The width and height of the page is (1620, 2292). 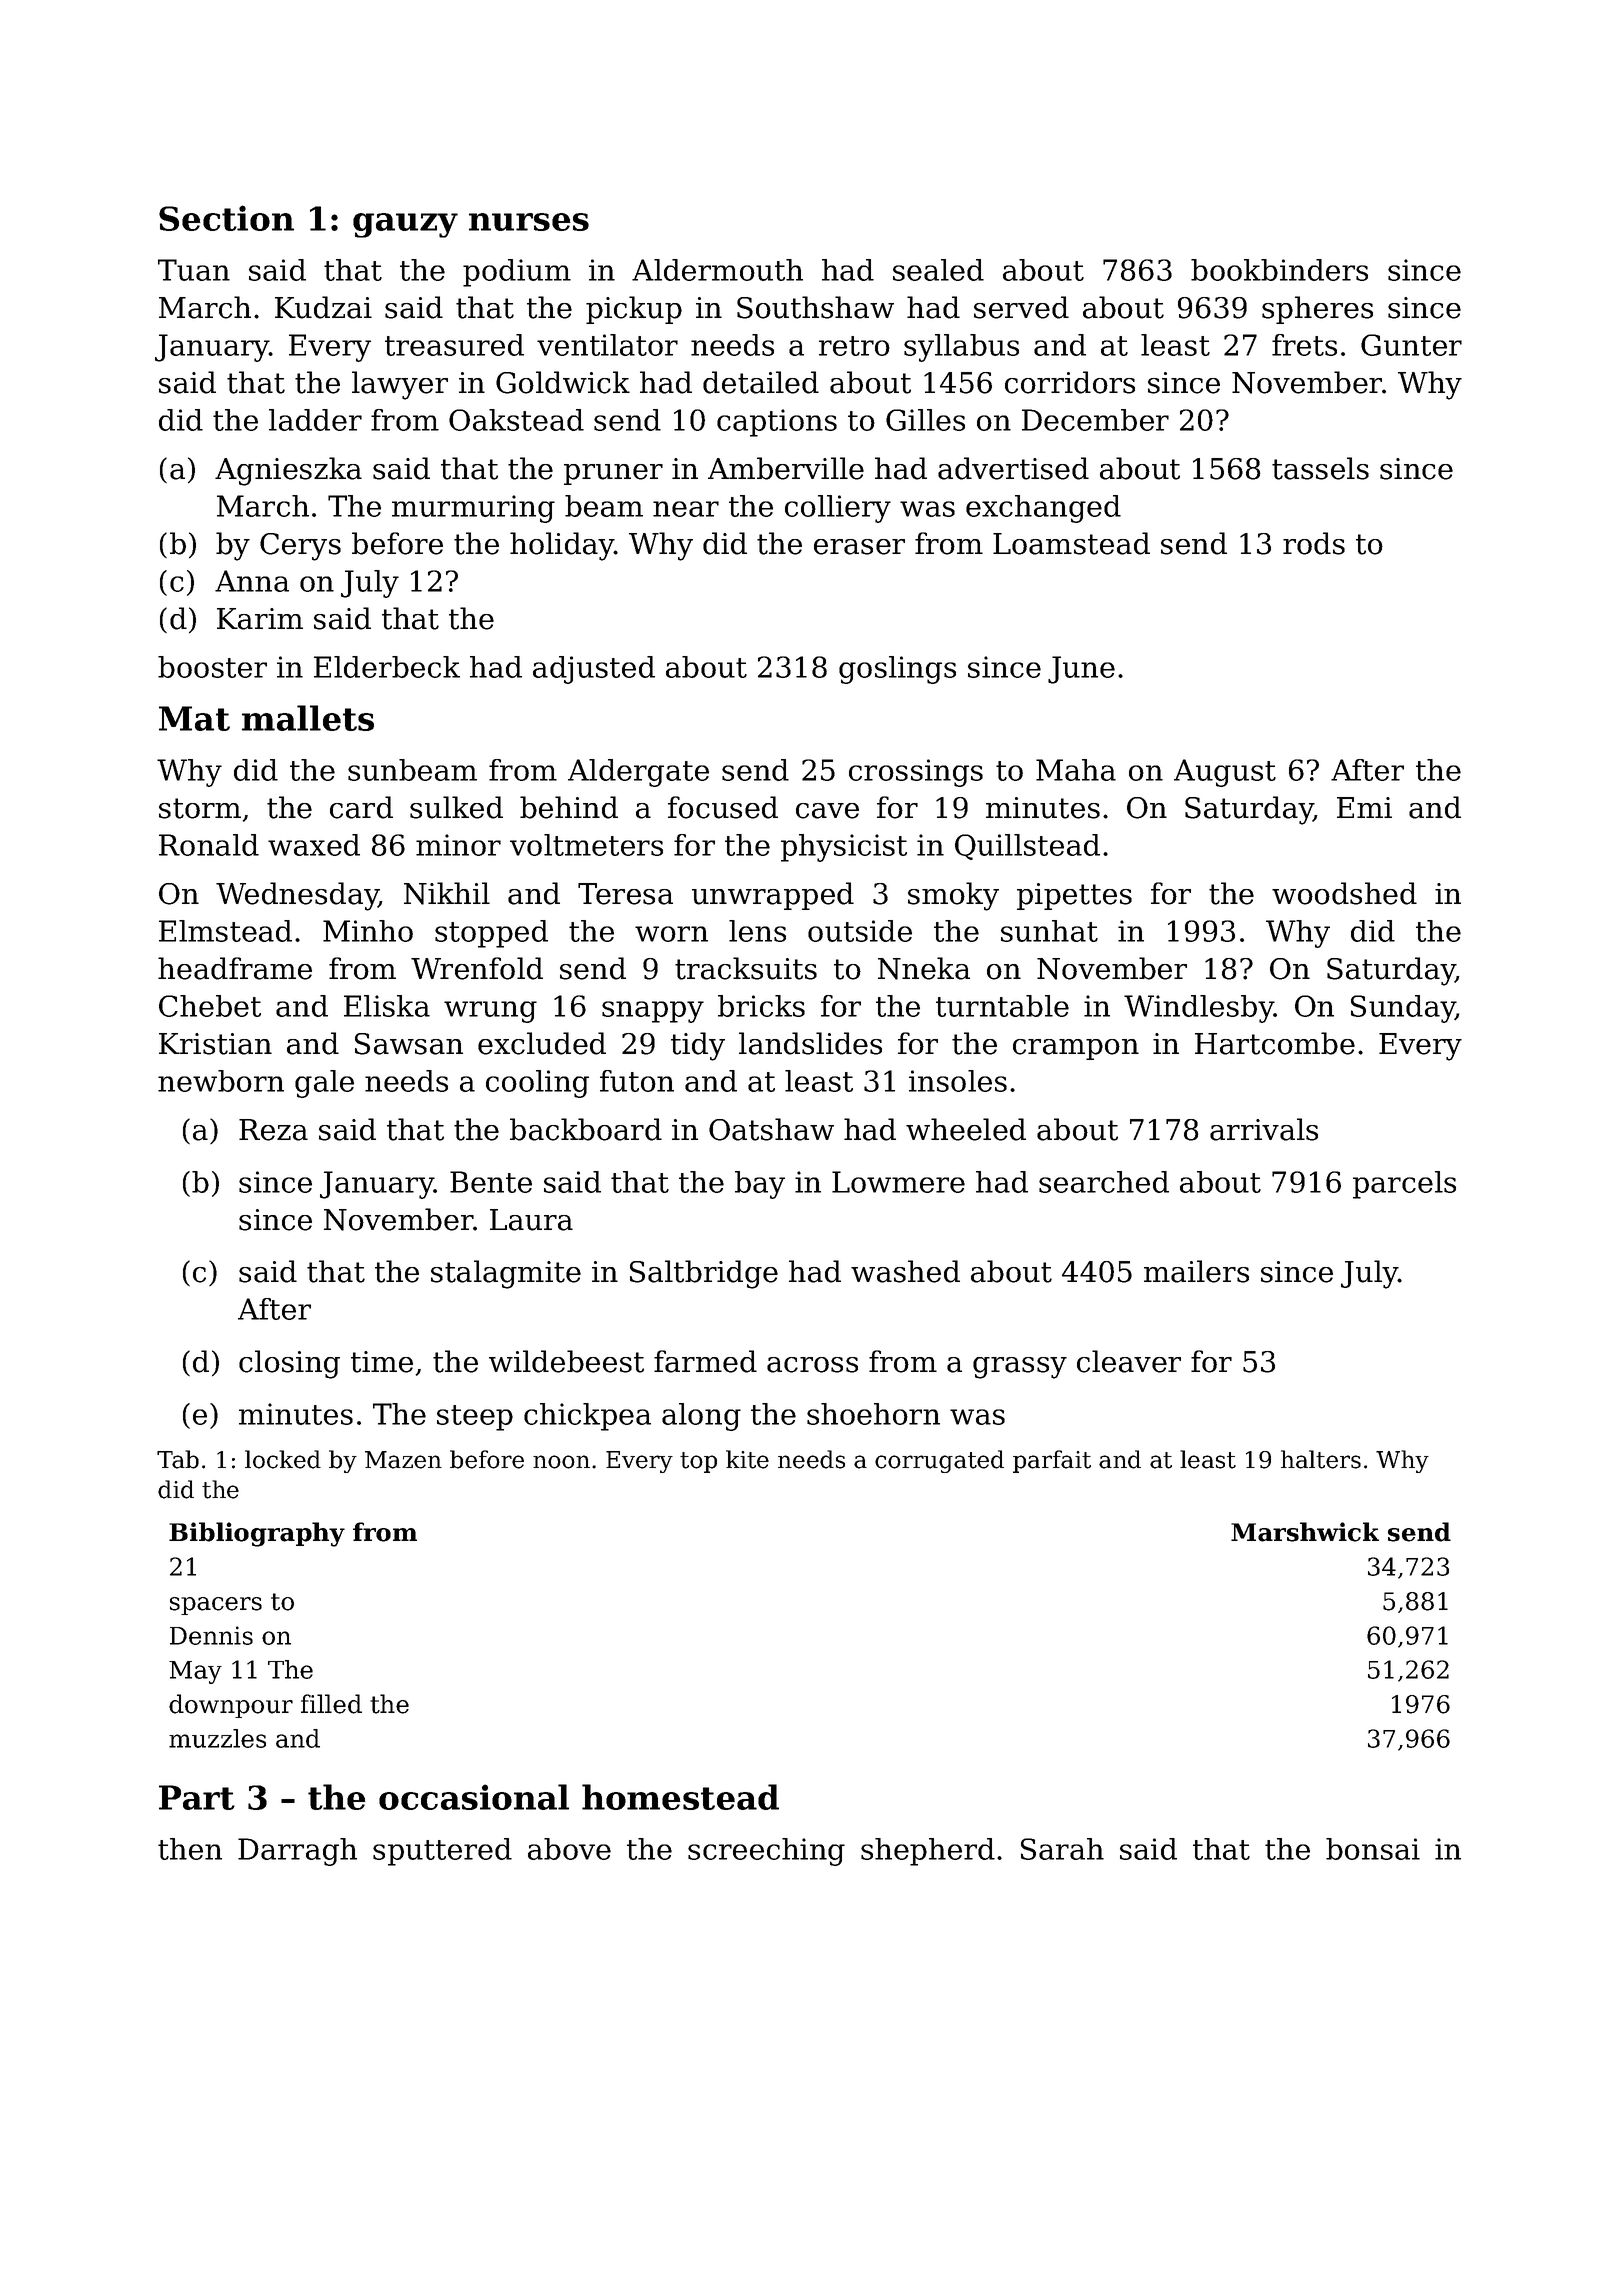 I want to click on served, so click(x=1021, y=307).
